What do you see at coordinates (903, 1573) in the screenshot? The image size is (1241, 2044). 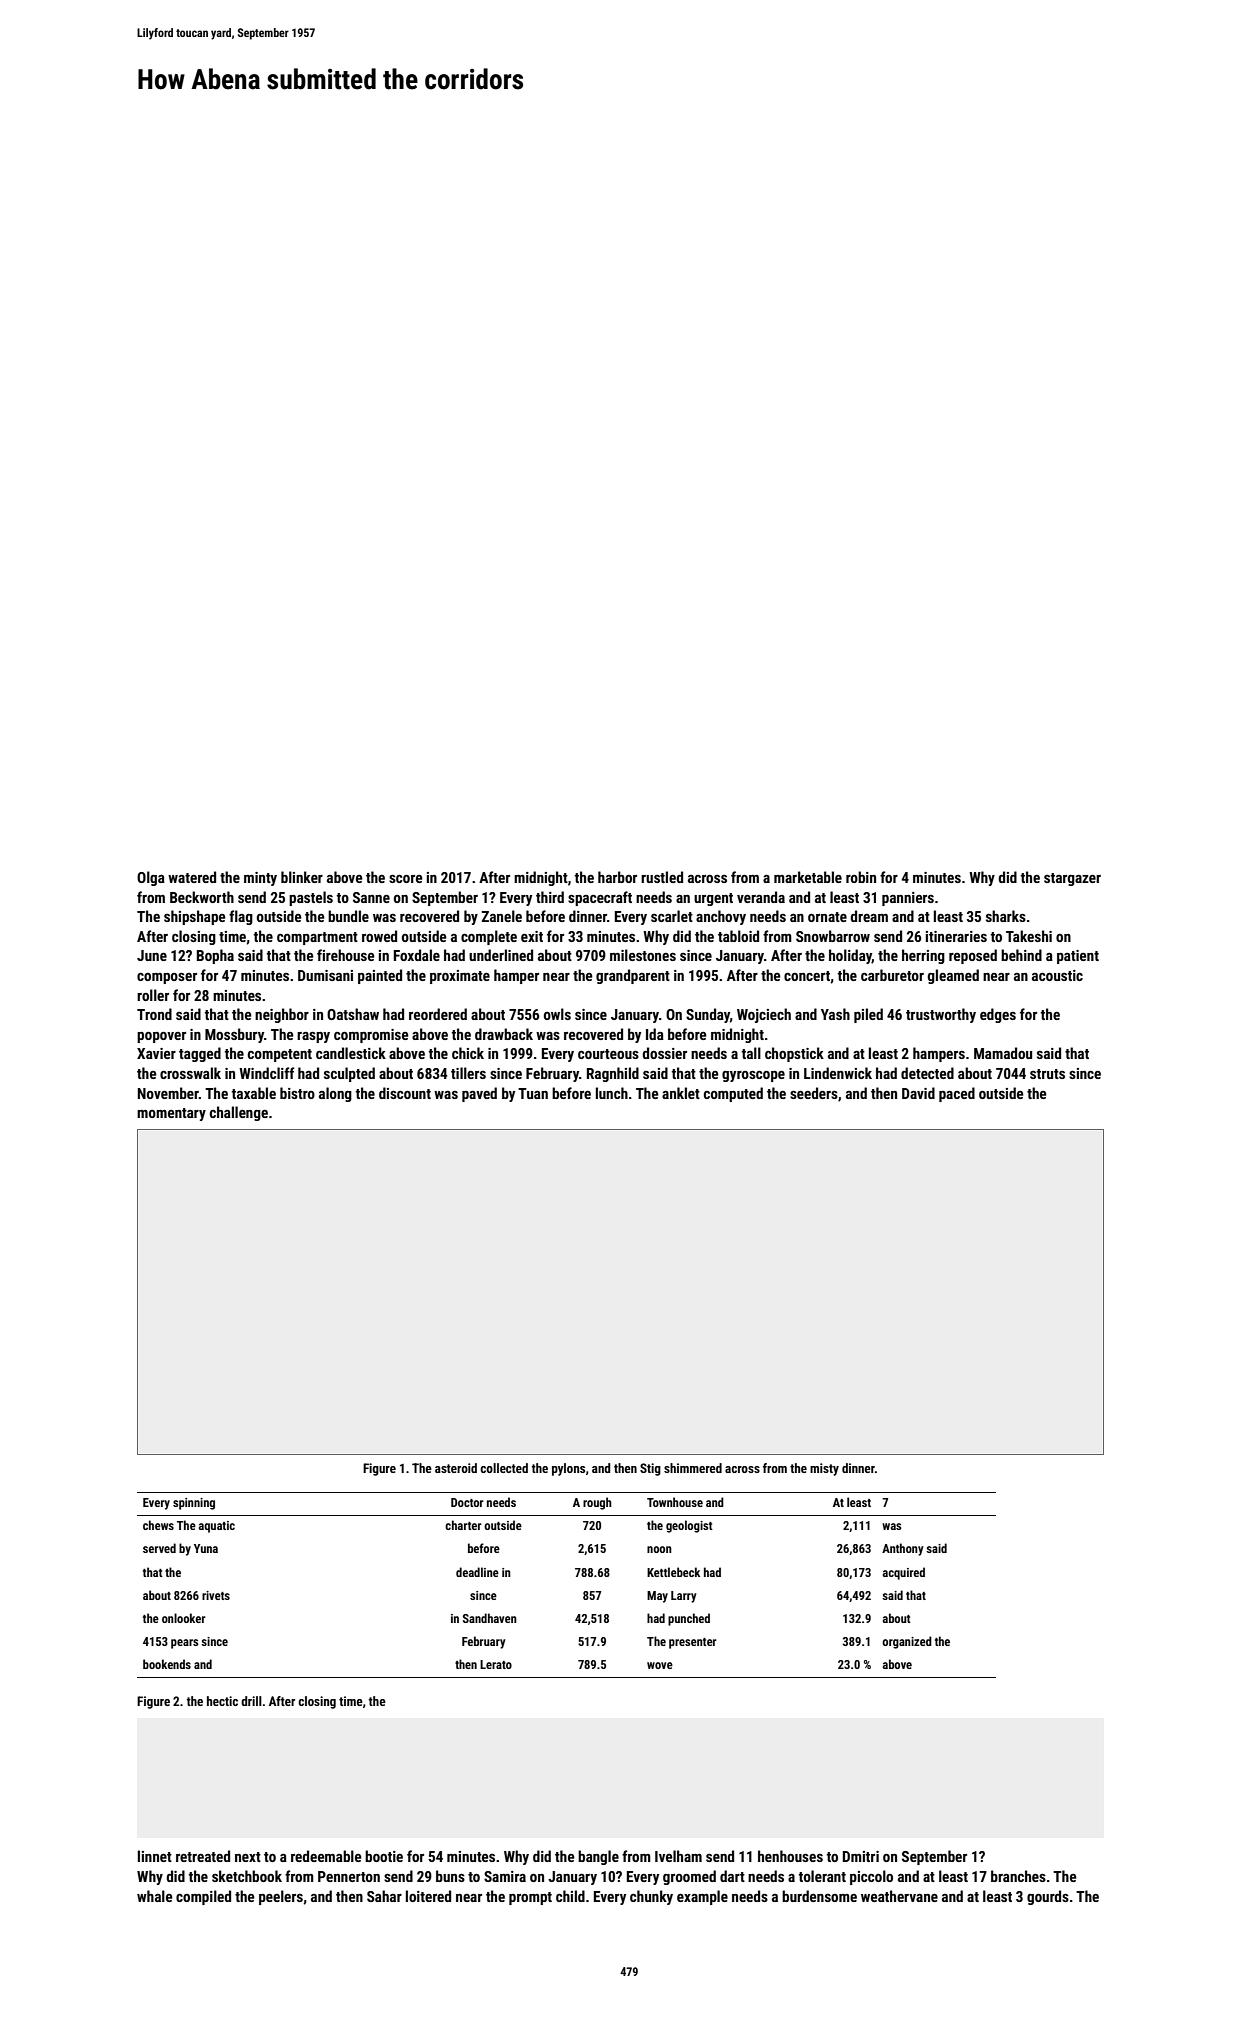 I see `acquired` at bounding box center [903, 1573].
